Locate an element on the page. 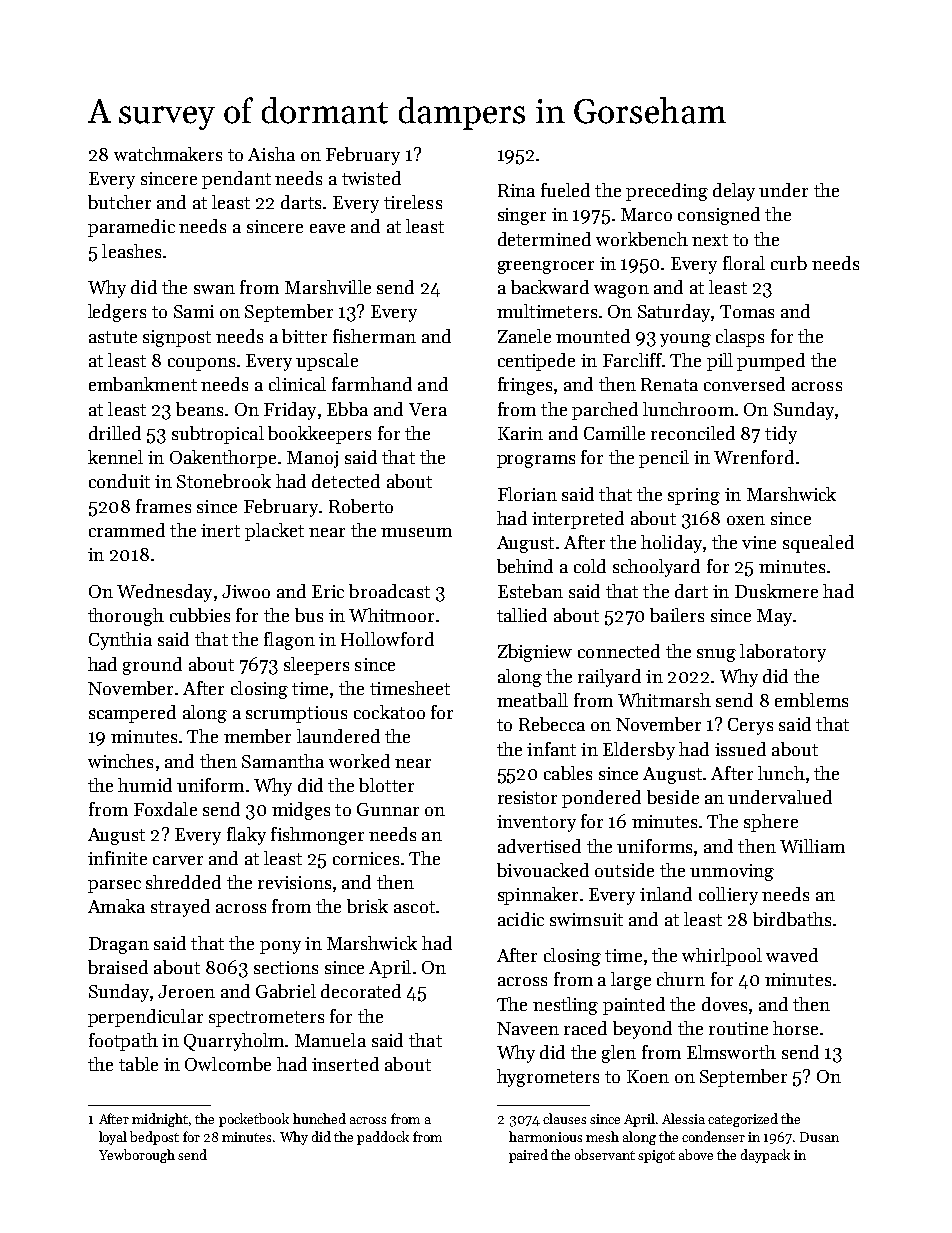  Duskmere is located at coordinates (776, 591).
